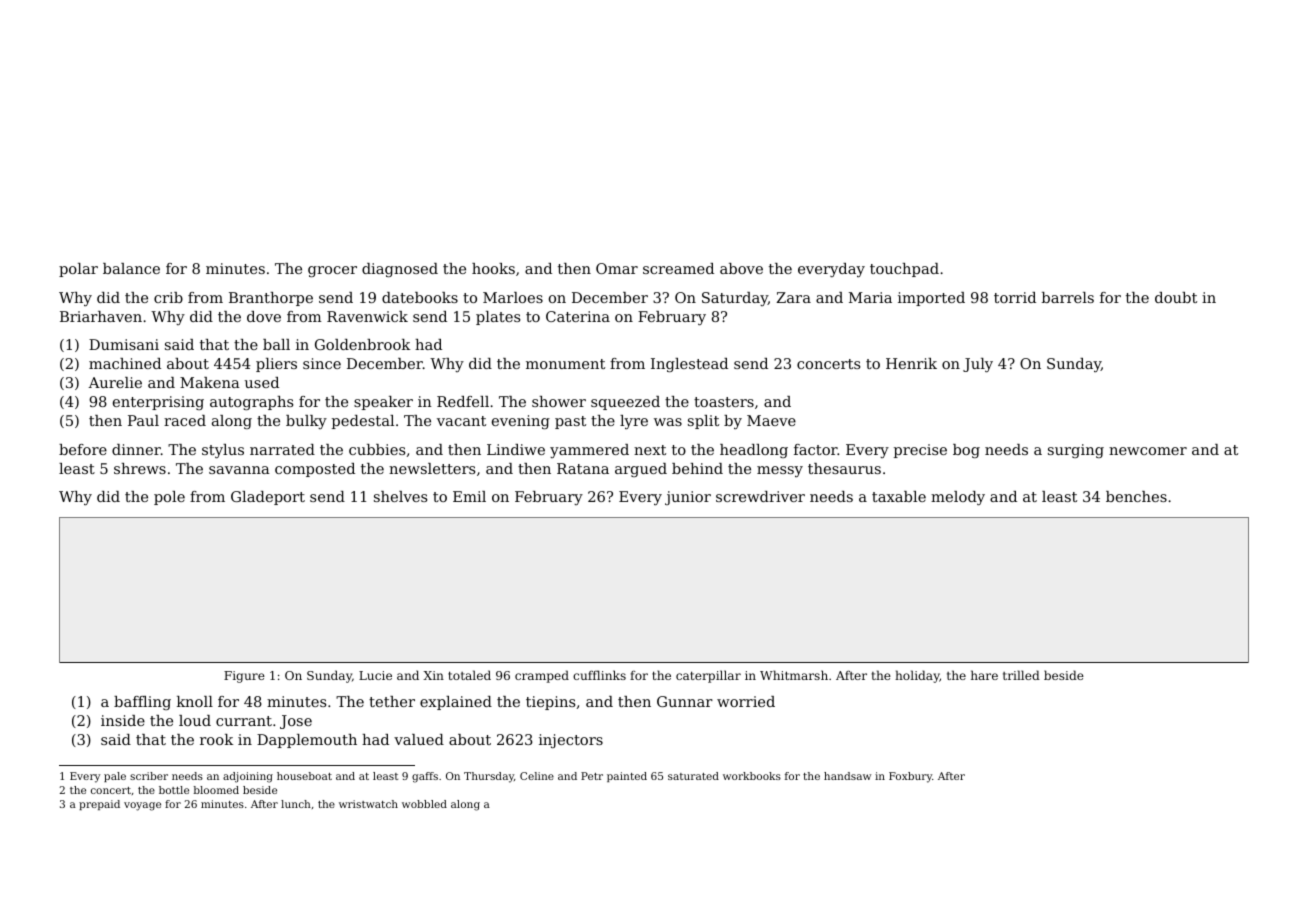 The image size is (1308, 924). Describe the element at coordinates (78, 270) in the screenshot. I see `polar` at that location.
